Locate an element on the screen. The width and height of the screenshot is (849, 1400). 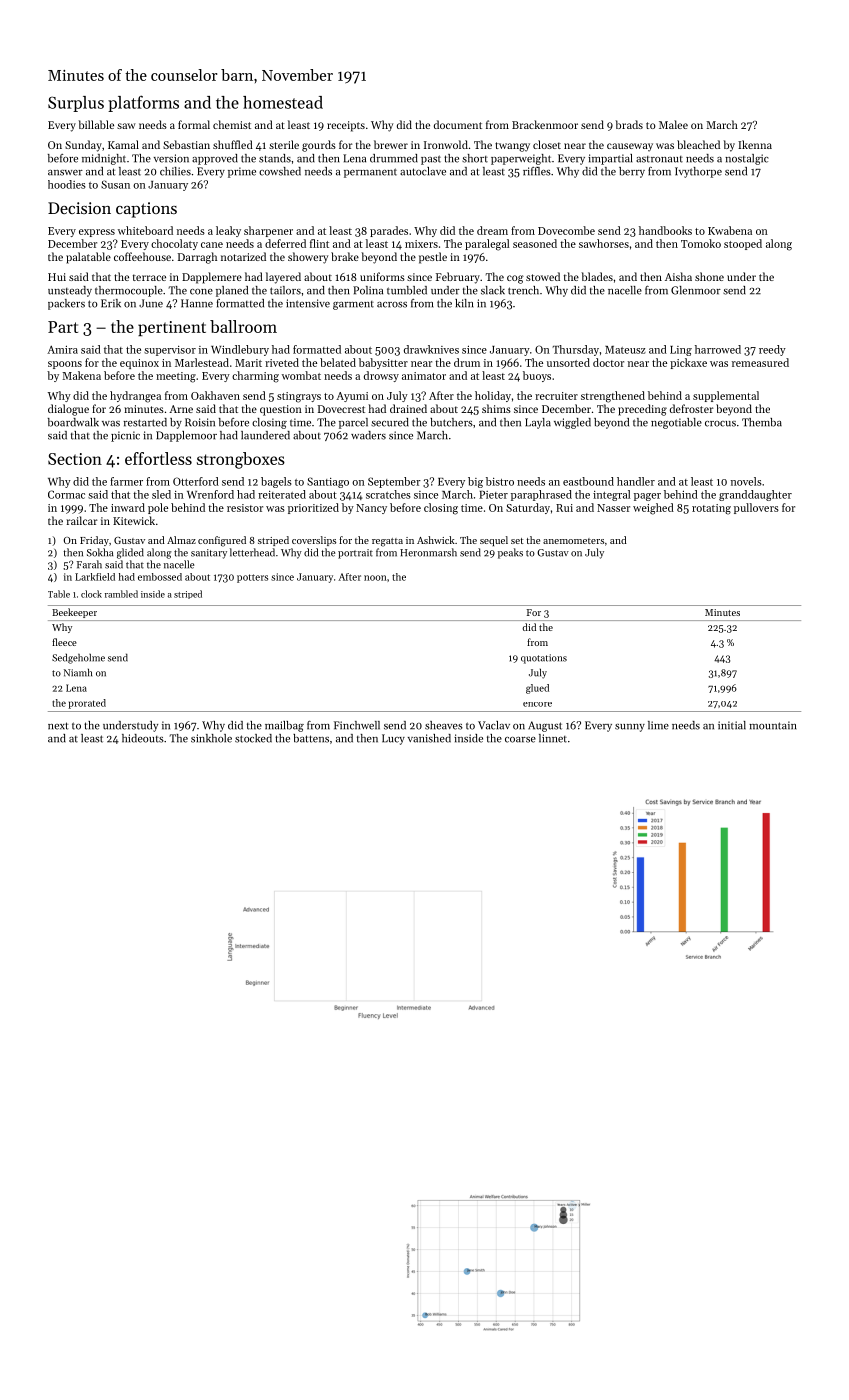
Nancy is located at coordinates (371, 509).
